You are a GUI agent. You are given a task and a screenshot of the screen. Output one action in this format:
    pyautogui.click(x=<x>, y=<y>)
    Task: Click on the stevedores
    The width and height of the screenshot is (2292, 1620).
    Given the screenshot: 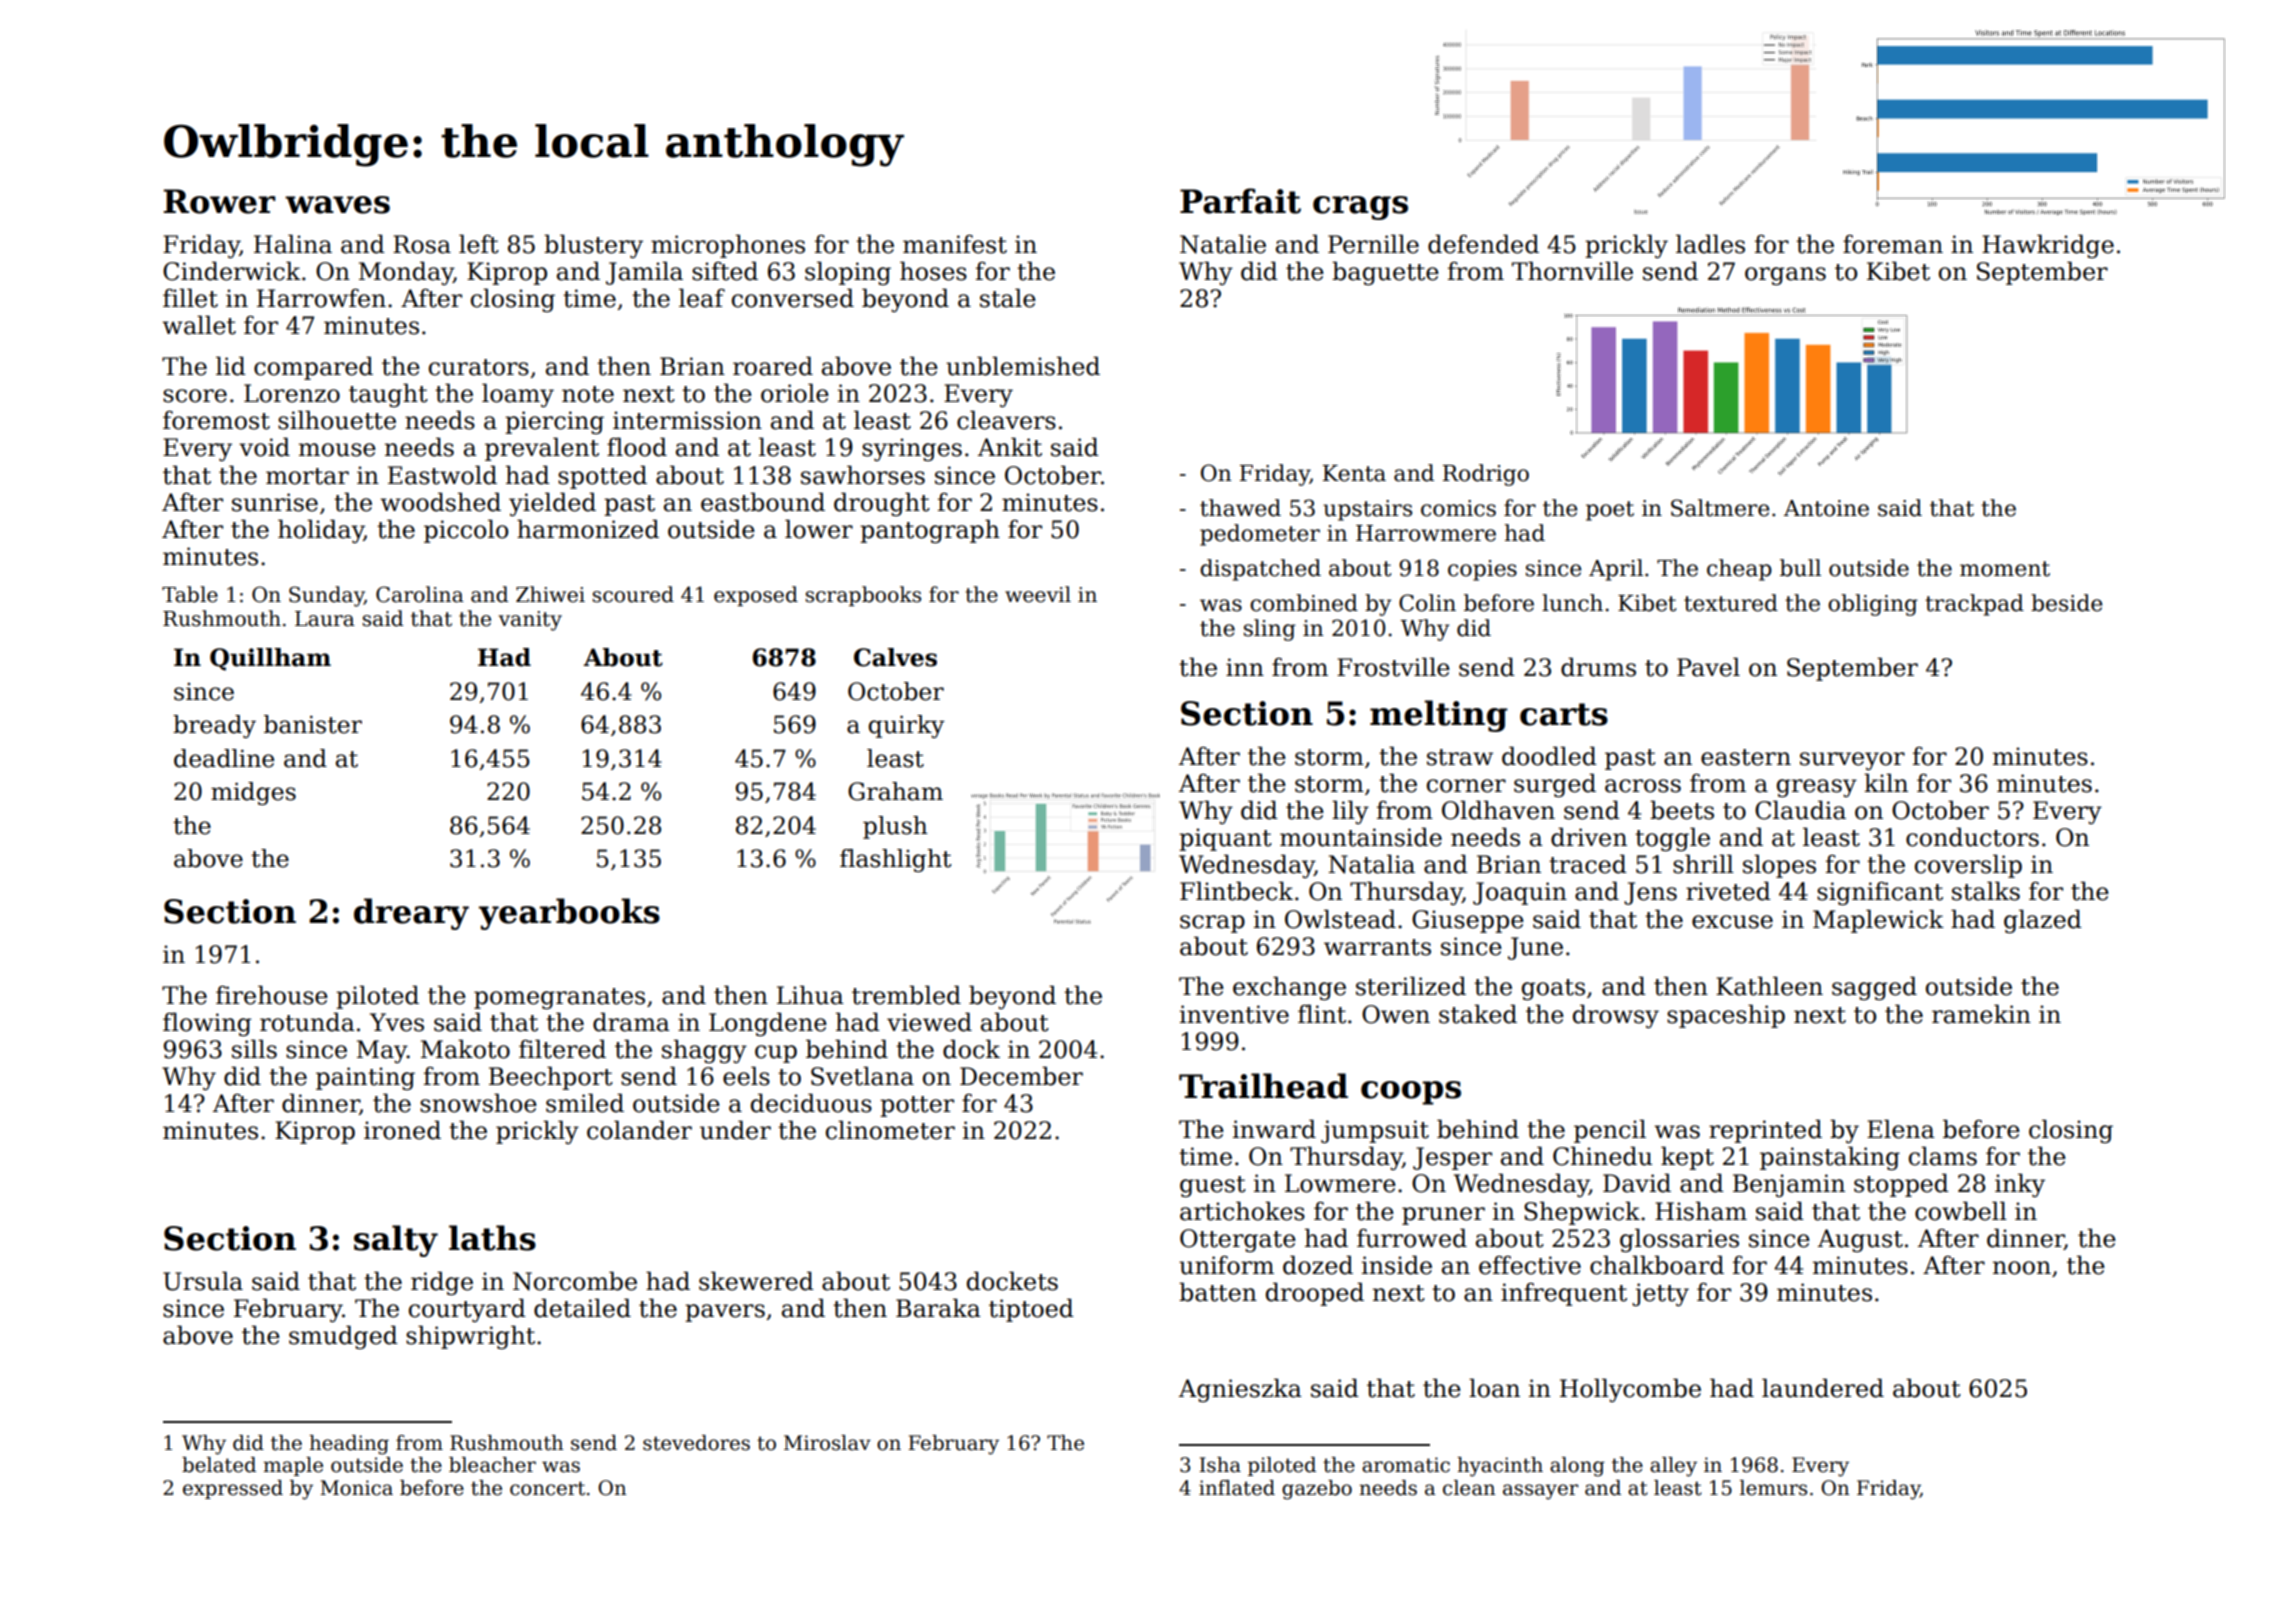 What is the action you would take?
    pyautogui.click(x=696, y=1443)
